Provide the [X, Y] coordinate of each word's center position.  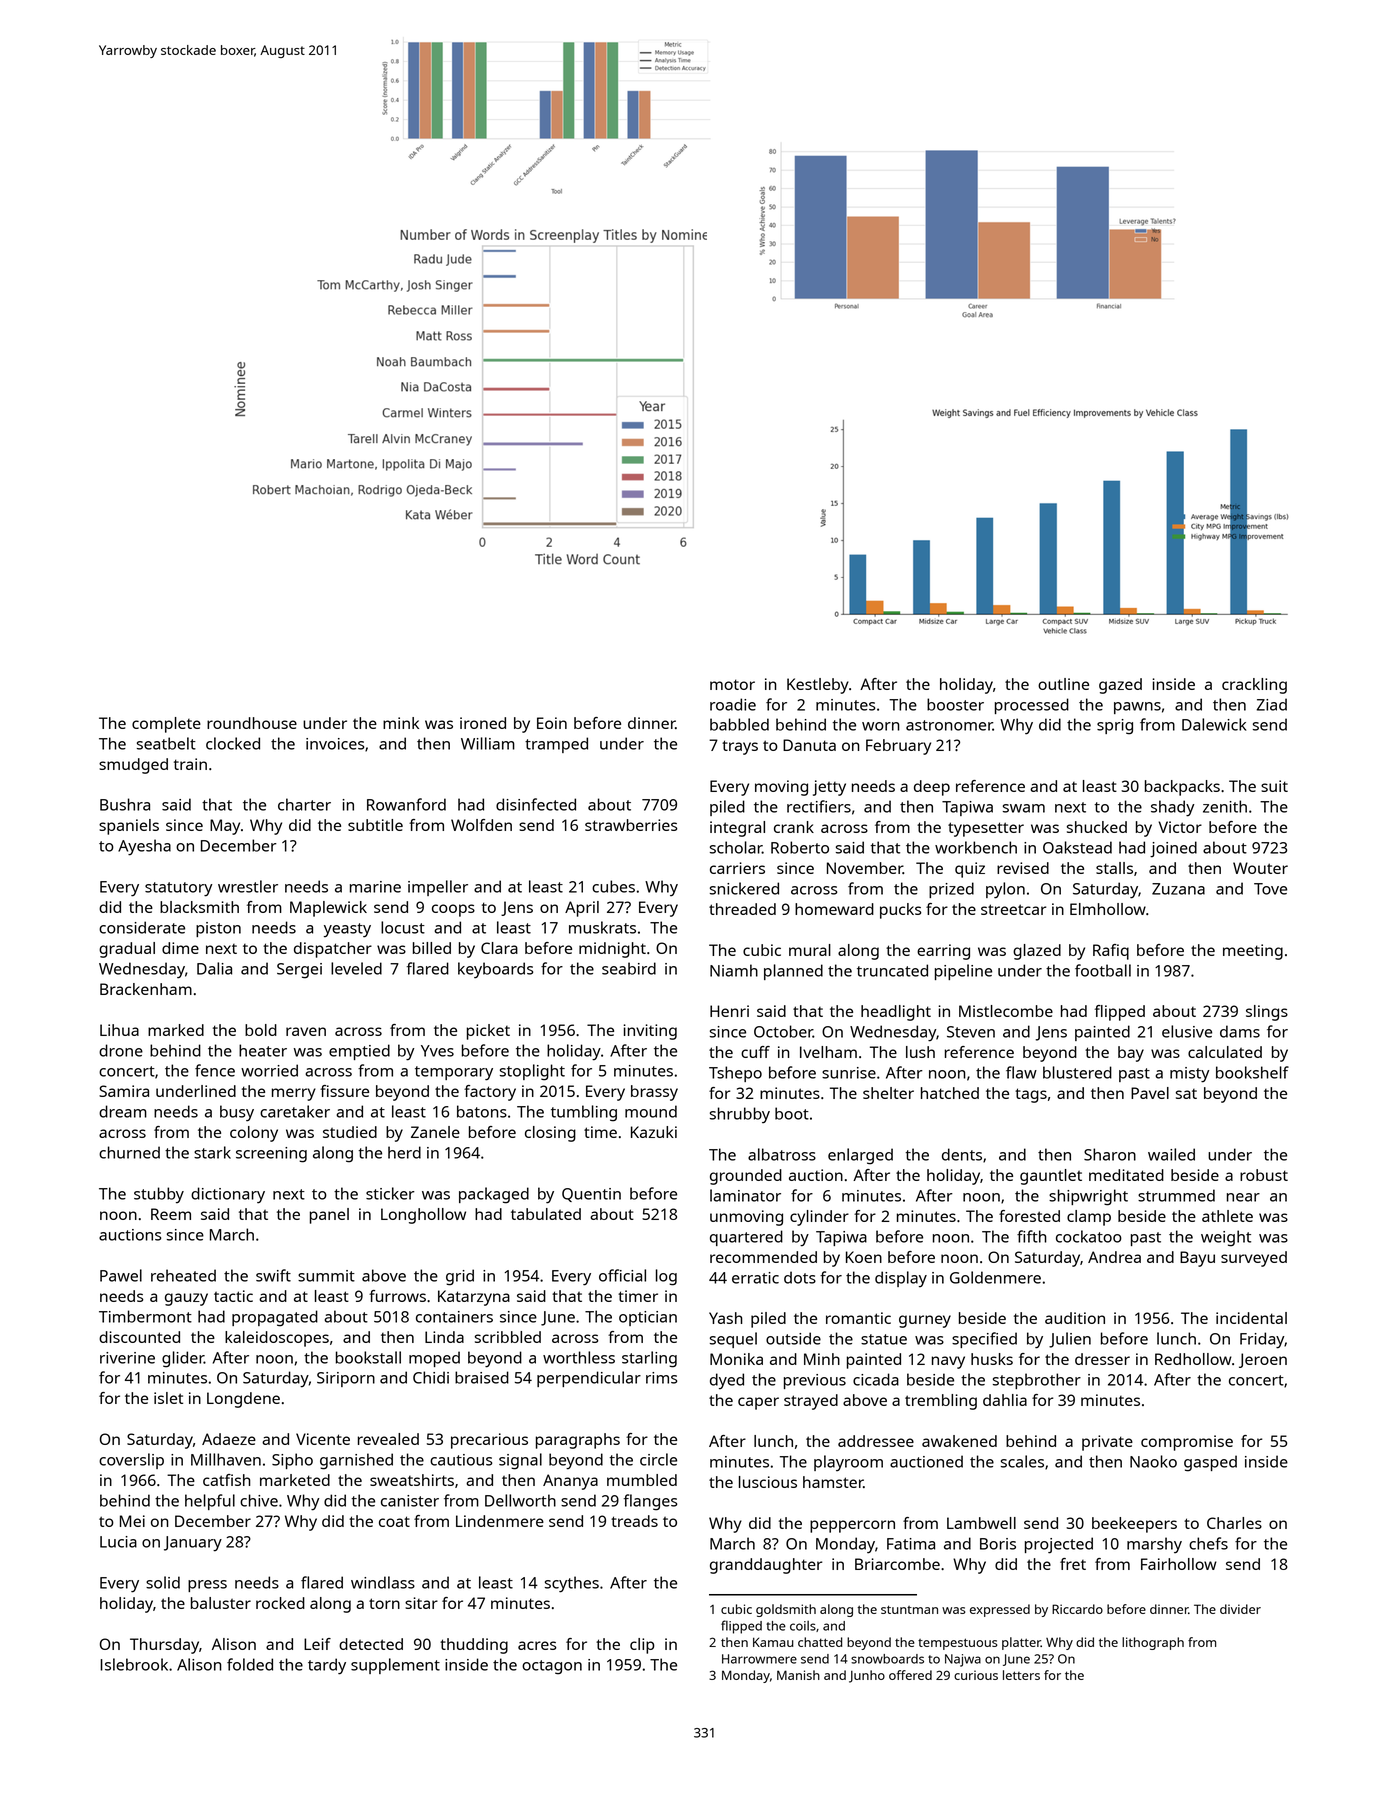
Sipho [292, 1461]
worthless [579, 1357]
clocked [233, 743]
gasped [1210, 1463]
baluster [221, 1603]
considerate [142, 927]
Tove [1270, 889]
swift [273, 1275]
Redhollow [1193, 1359]
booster [955, 704]
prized [951, 890]
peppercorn [852, 1526]
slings [1267, 1013]
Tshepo [735, 1074]
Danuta [809, 745]
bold [261, 1030]
